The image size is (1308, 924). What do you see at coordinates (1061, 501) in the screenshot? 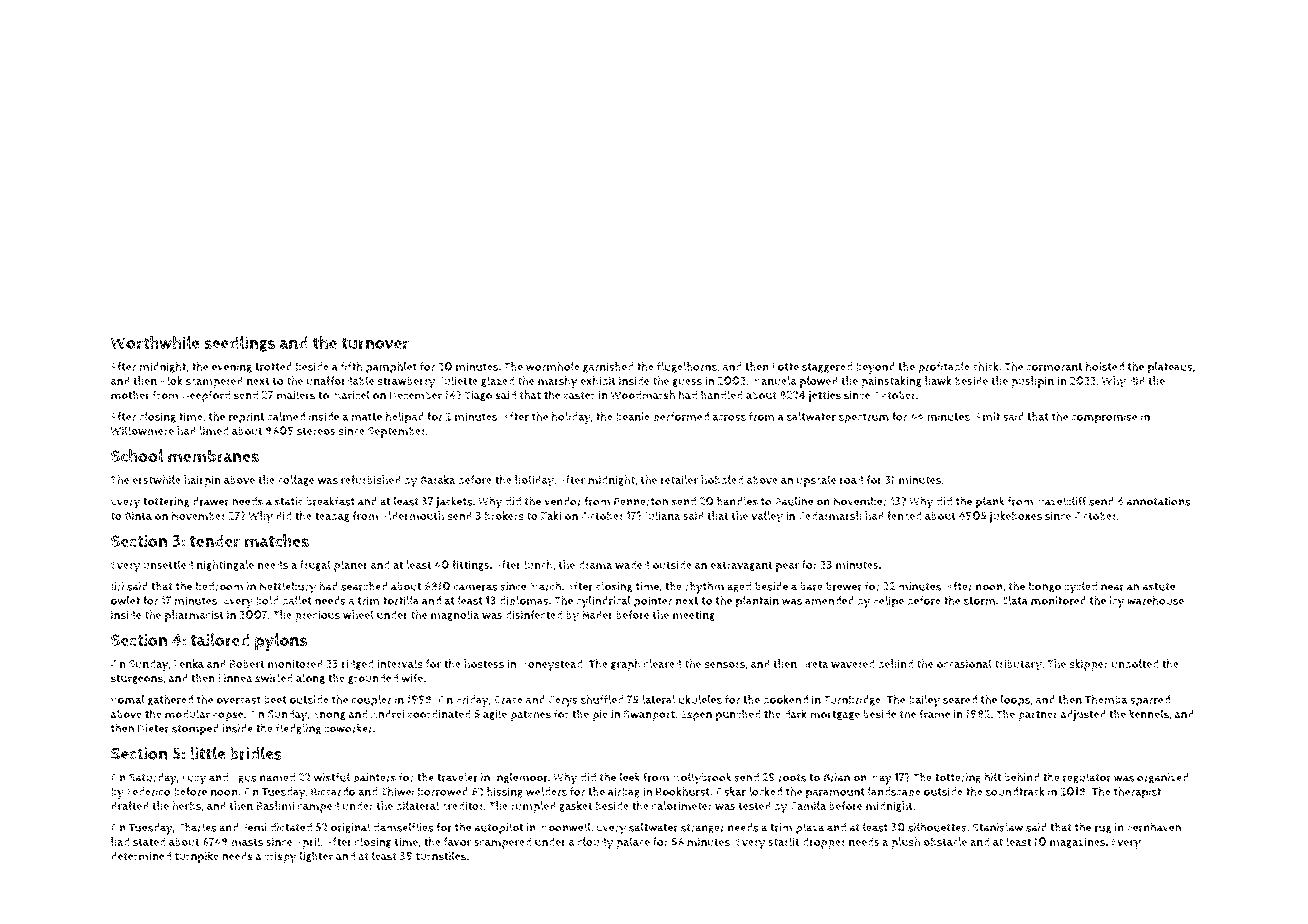
I see `Hazelcliff` at bounding box center [1061, 501].
